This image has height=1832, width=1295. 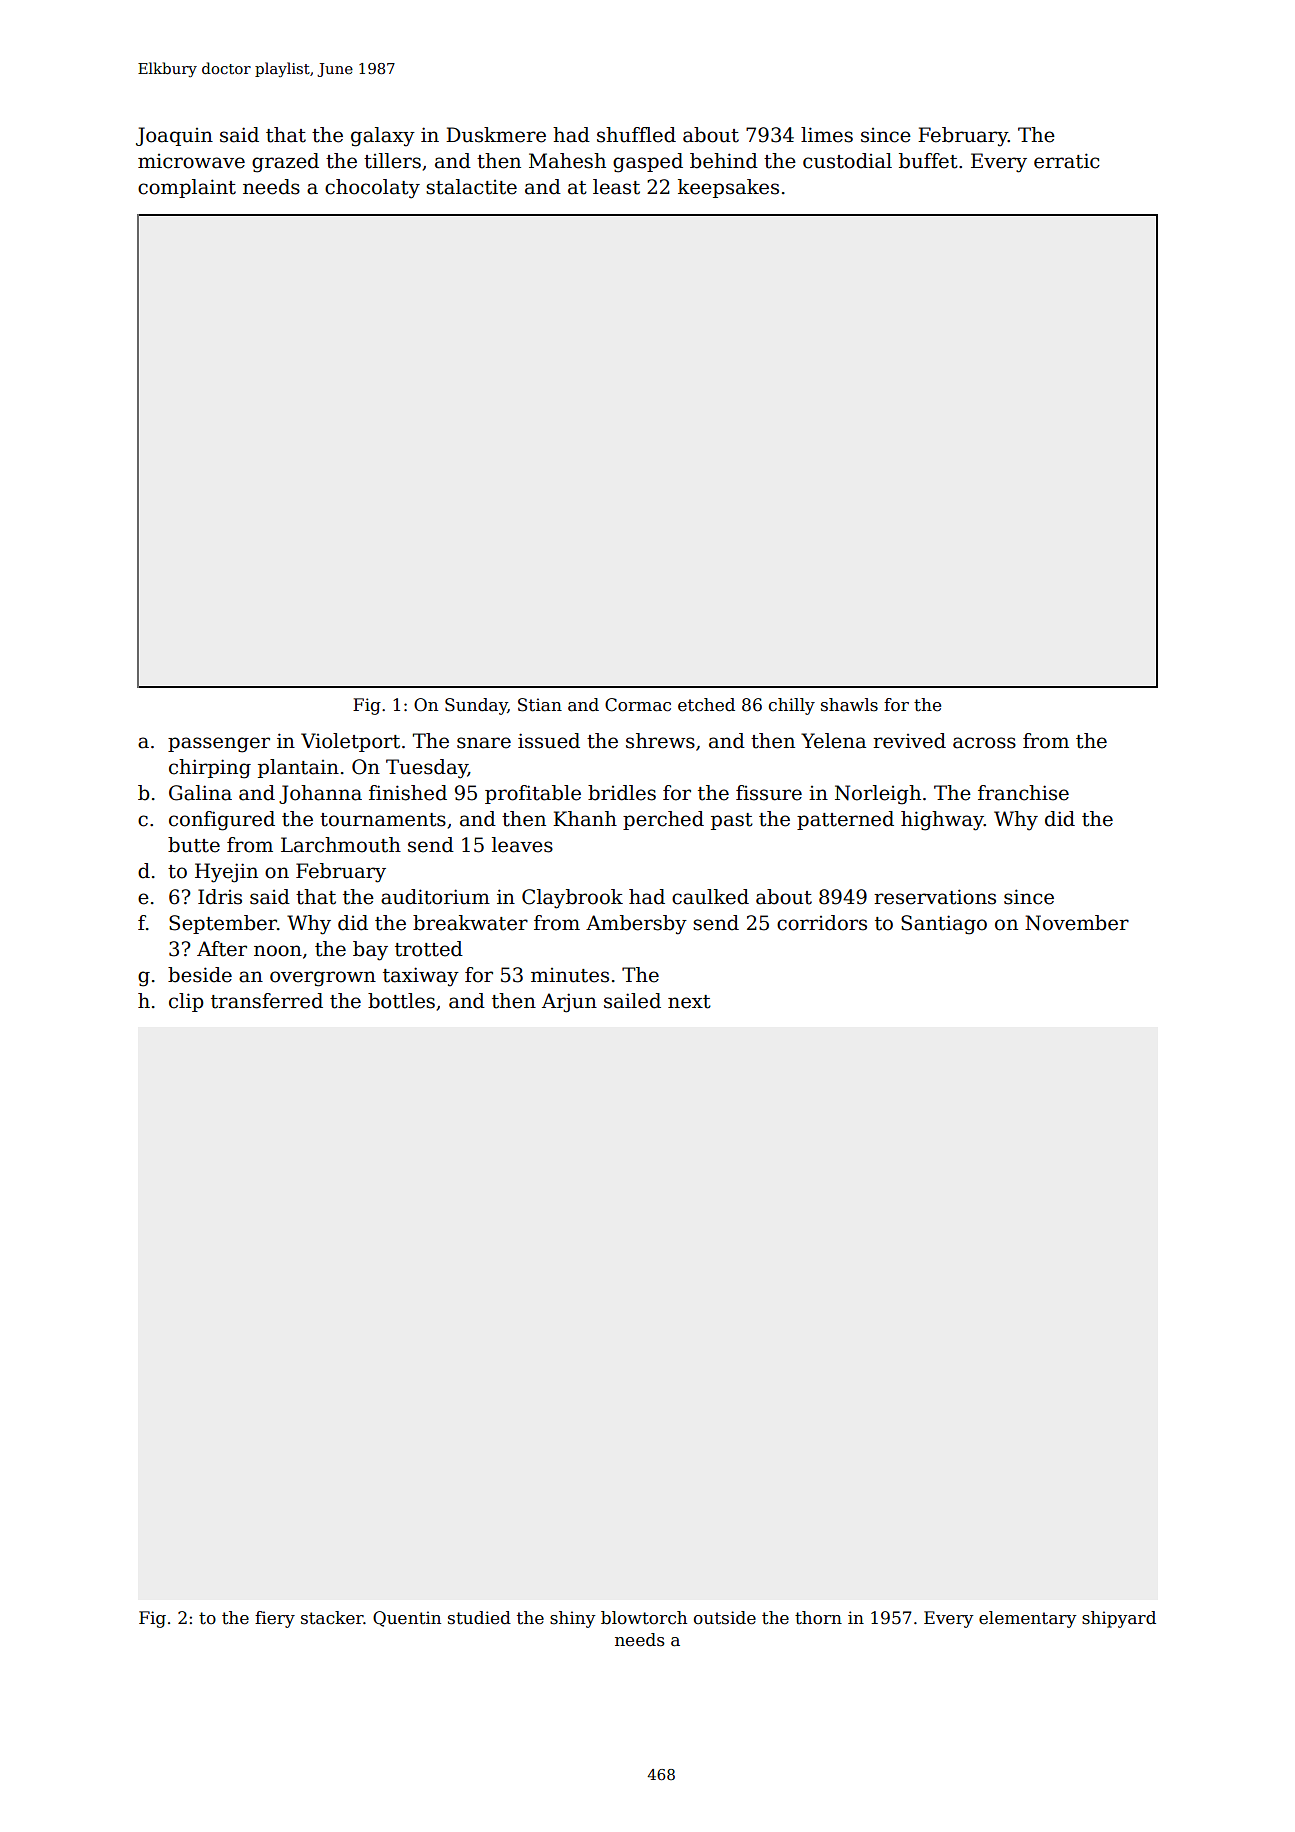 What do you see at coordinates (706, 705) in the image?
I see `etched` at bounding box center [706, 705].
